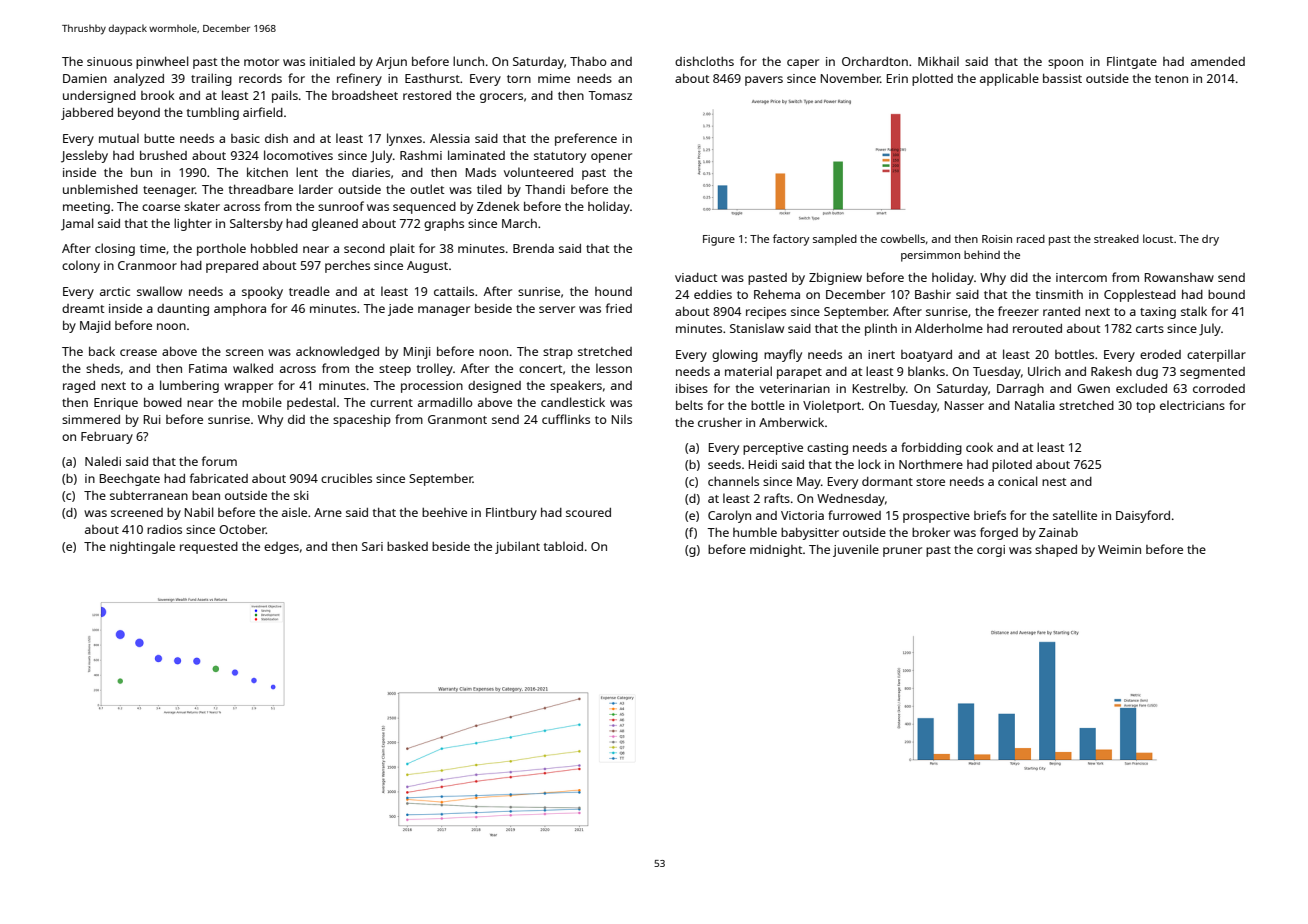 The height and width of the document is (924, 1308). Describe the element at coordinates (444, 512) in the document. I see `beehive` at that location.
